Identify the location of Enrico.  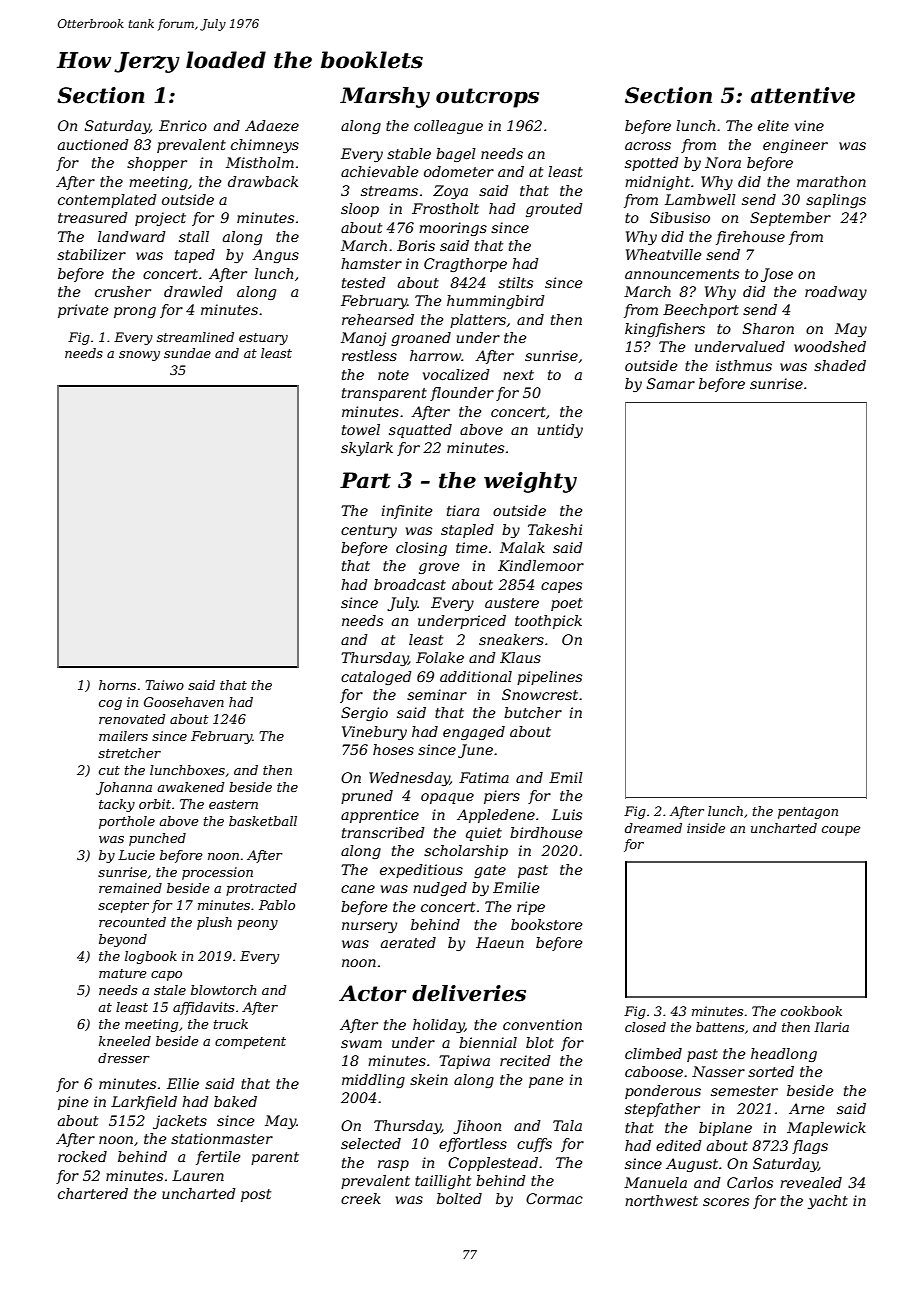
(183, 125).
